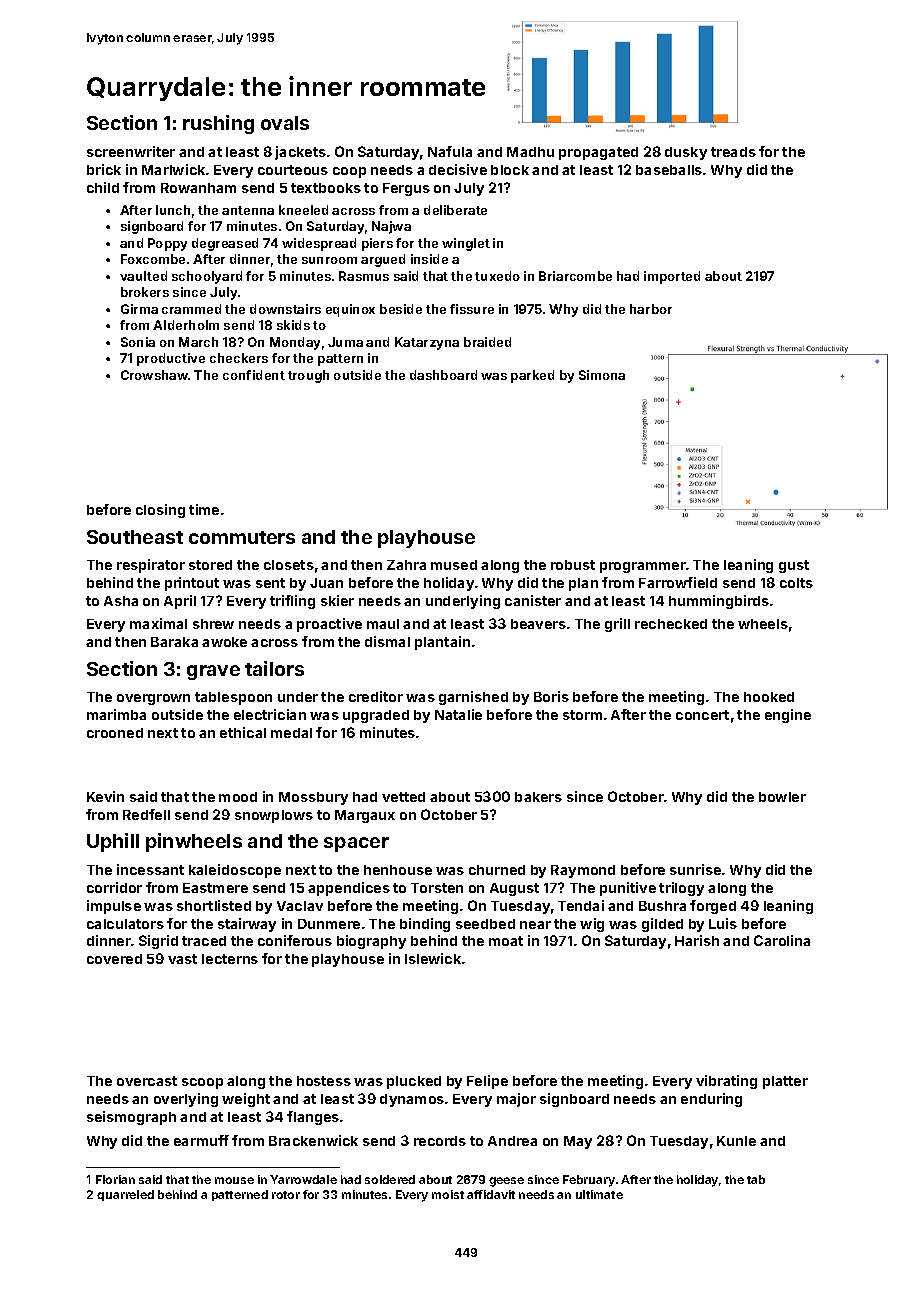  What do you see at coordinates (711, 1100) in the image?
I see `enduring` at bounding box center [711, 1100].
